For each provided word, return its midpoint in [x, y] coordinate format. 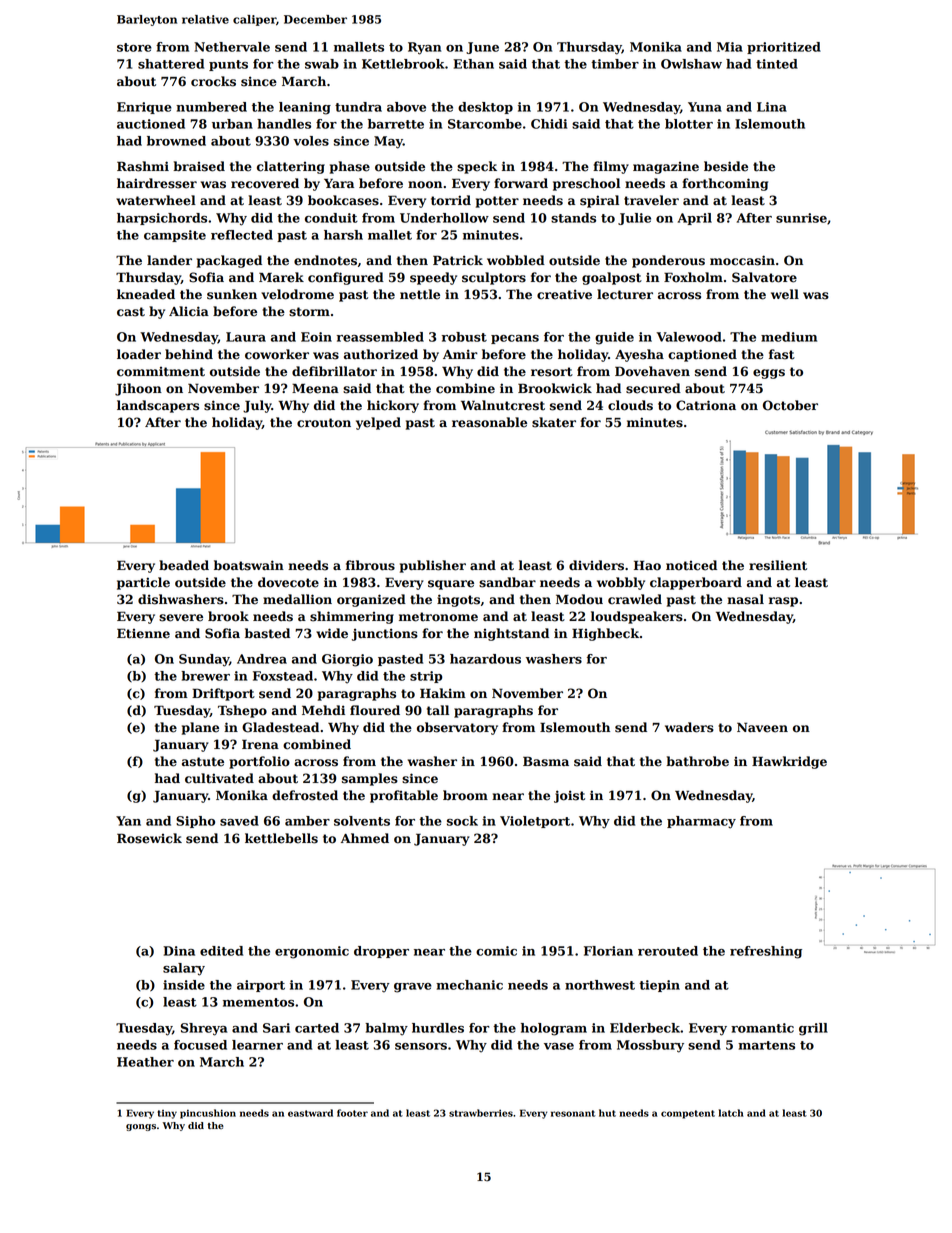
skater [554, 422]
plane [200, 728]
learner [257, 1045]
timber [615, 64]
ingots [458, 600]
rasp [783, 602]
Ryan [424, 48]
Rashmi [143, 166]
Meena [315, 388]
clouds [630, 405]
